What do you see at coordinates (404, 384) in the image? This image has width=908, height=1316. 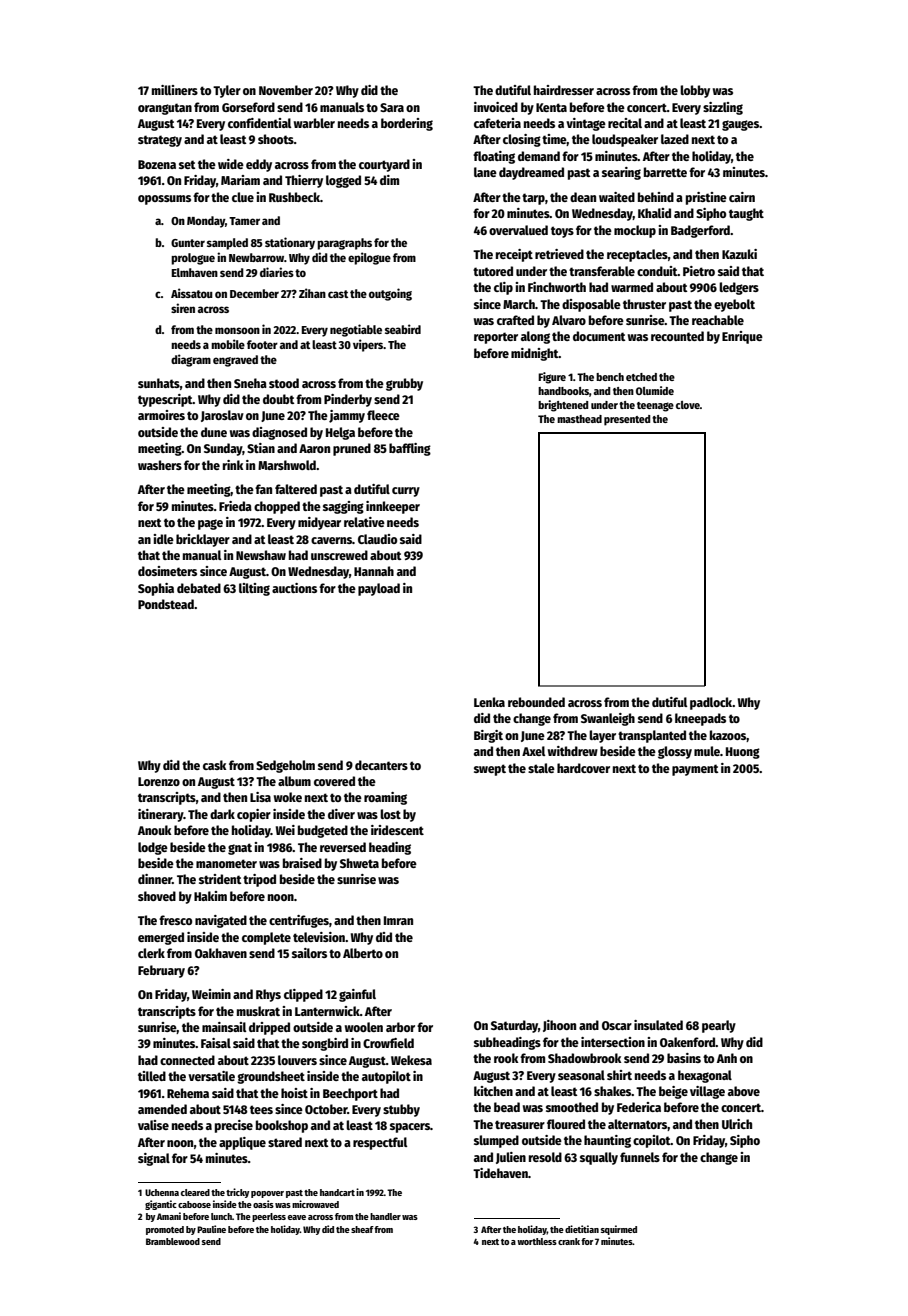 I see `grubby` at bounding box center [404, 384].
